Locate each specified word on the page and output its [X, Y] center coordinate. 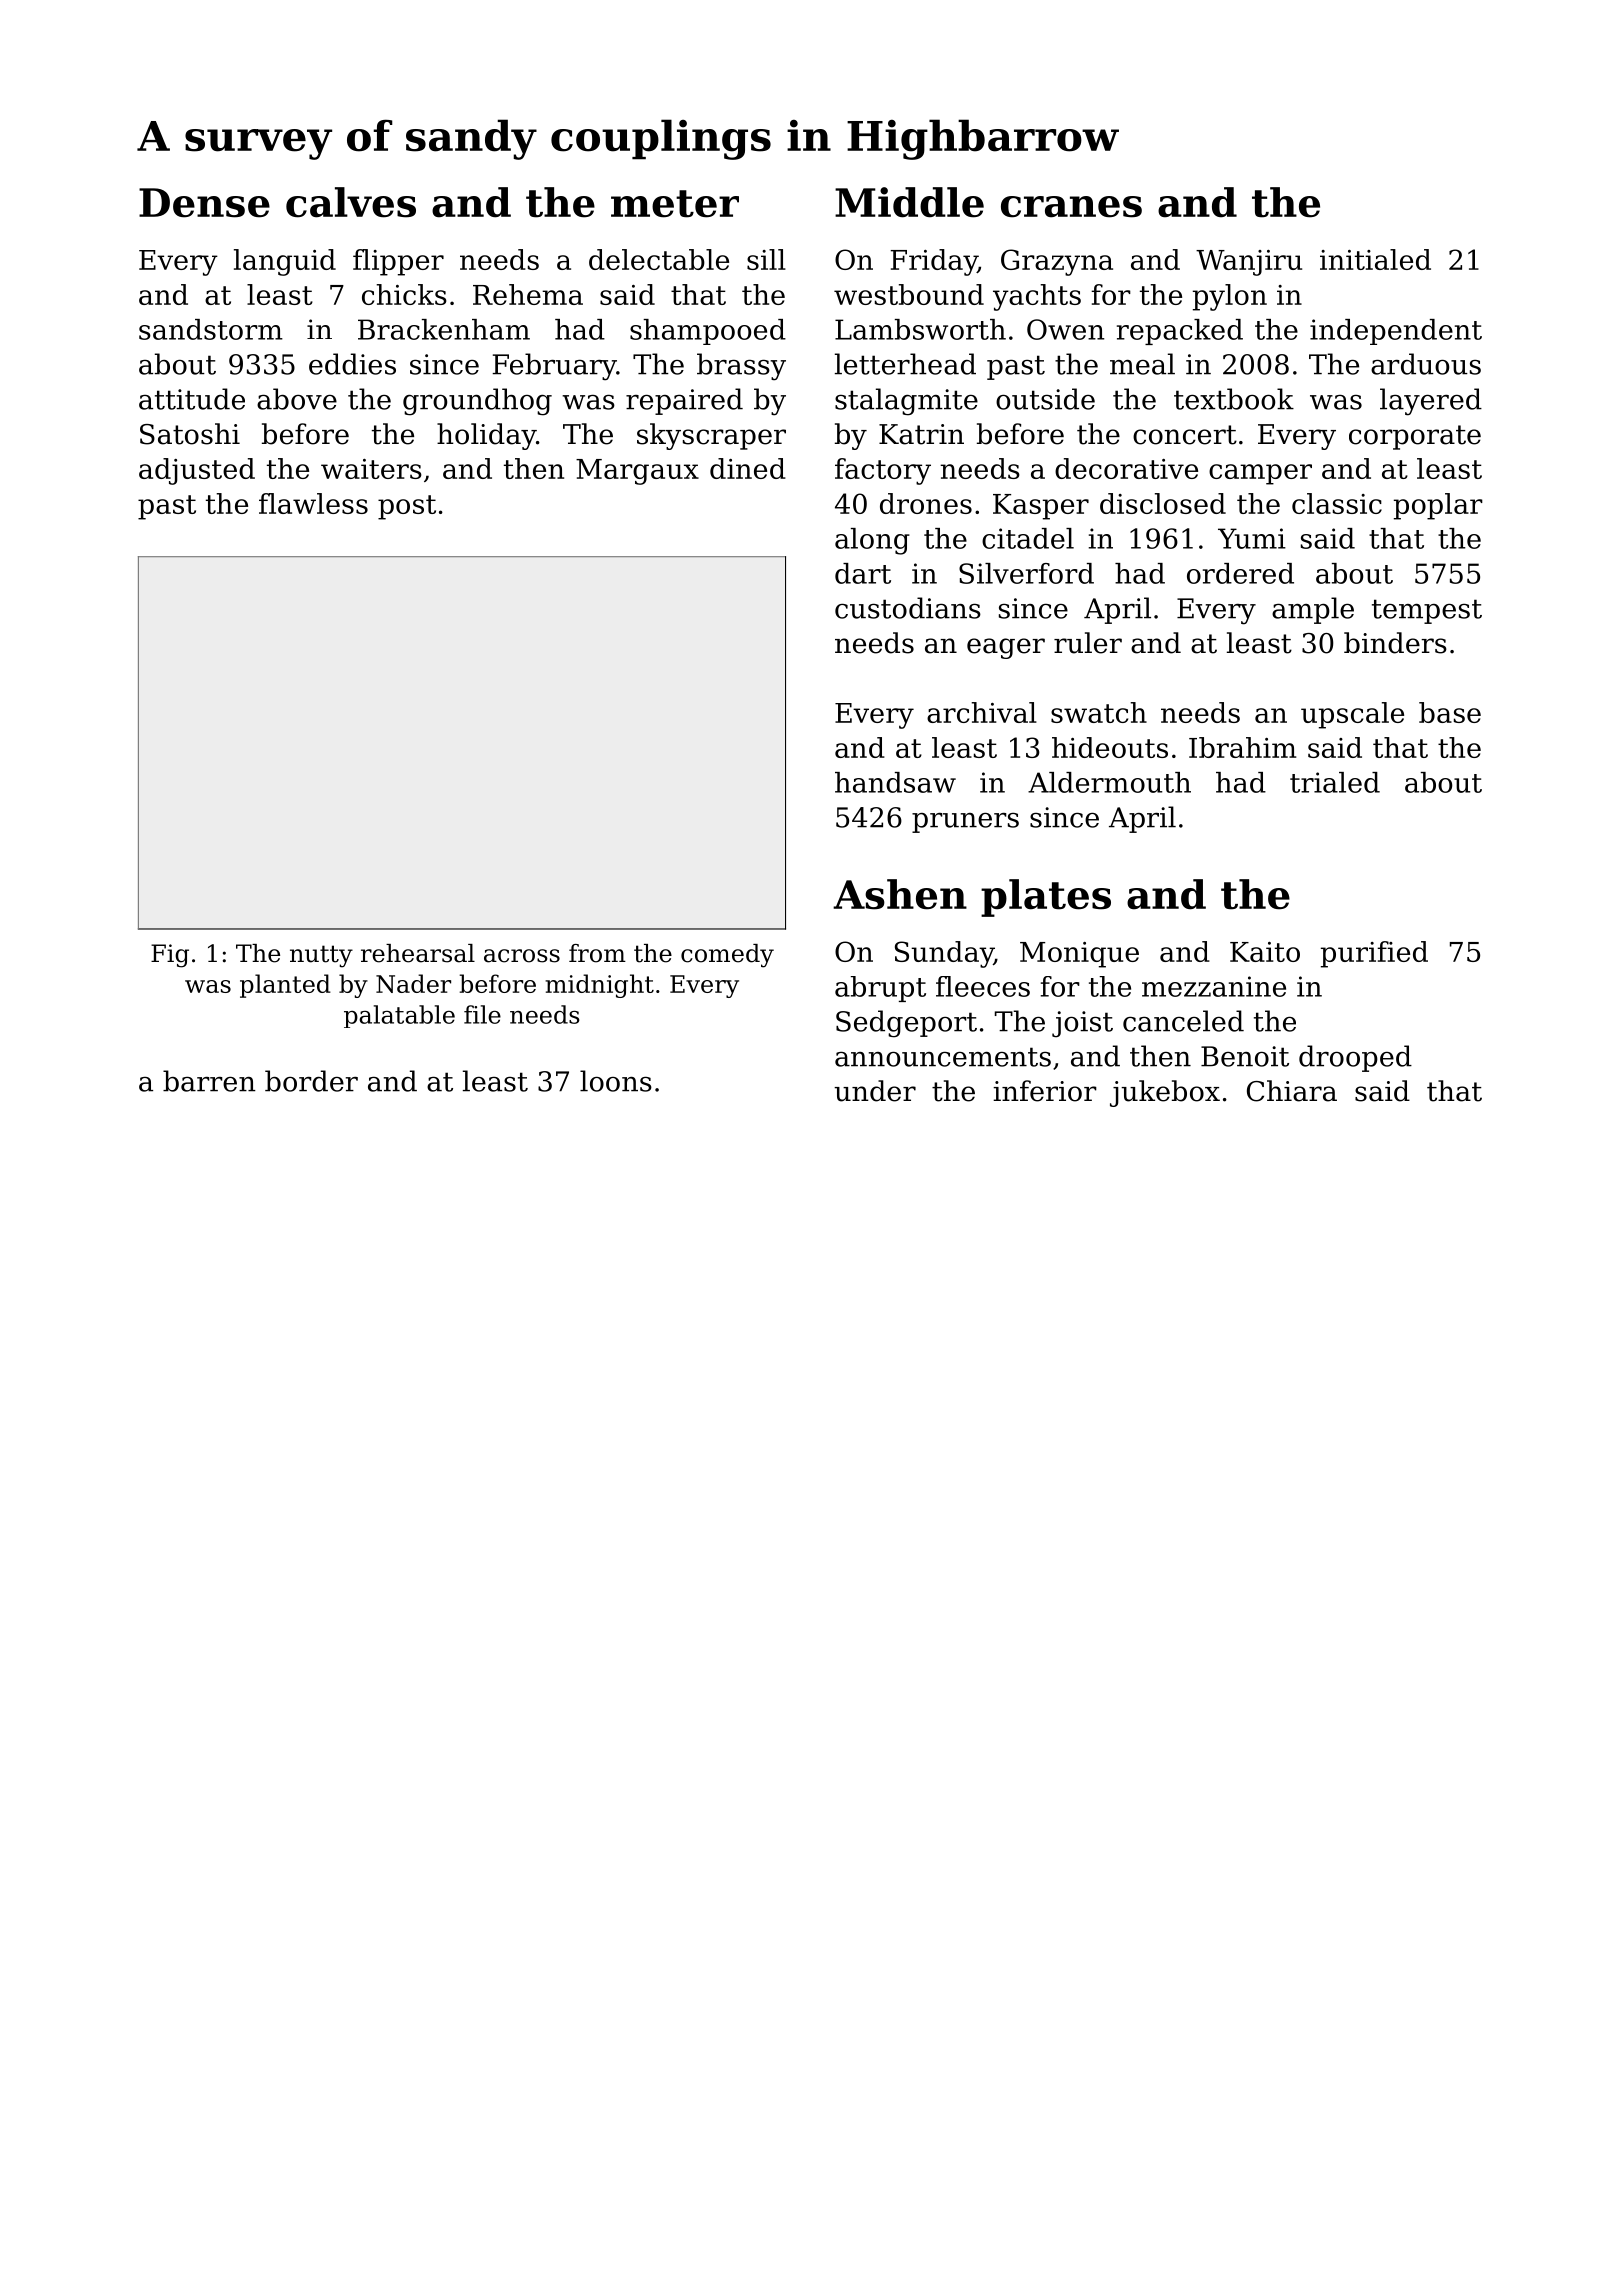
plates [1046, 898]
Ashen [900, 894]
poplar [1438, 506]
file [482, 1014]
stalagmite [906, 402]
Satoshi [190, 434]
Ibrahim [1242, 747]
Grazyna [1057, 262]
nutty [321, 956]
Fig [170, 956]
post [407, 507]
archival [982, 712]
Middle [909, 202]
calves [351, 202]
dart [863, 573]
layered [1431, 402]
